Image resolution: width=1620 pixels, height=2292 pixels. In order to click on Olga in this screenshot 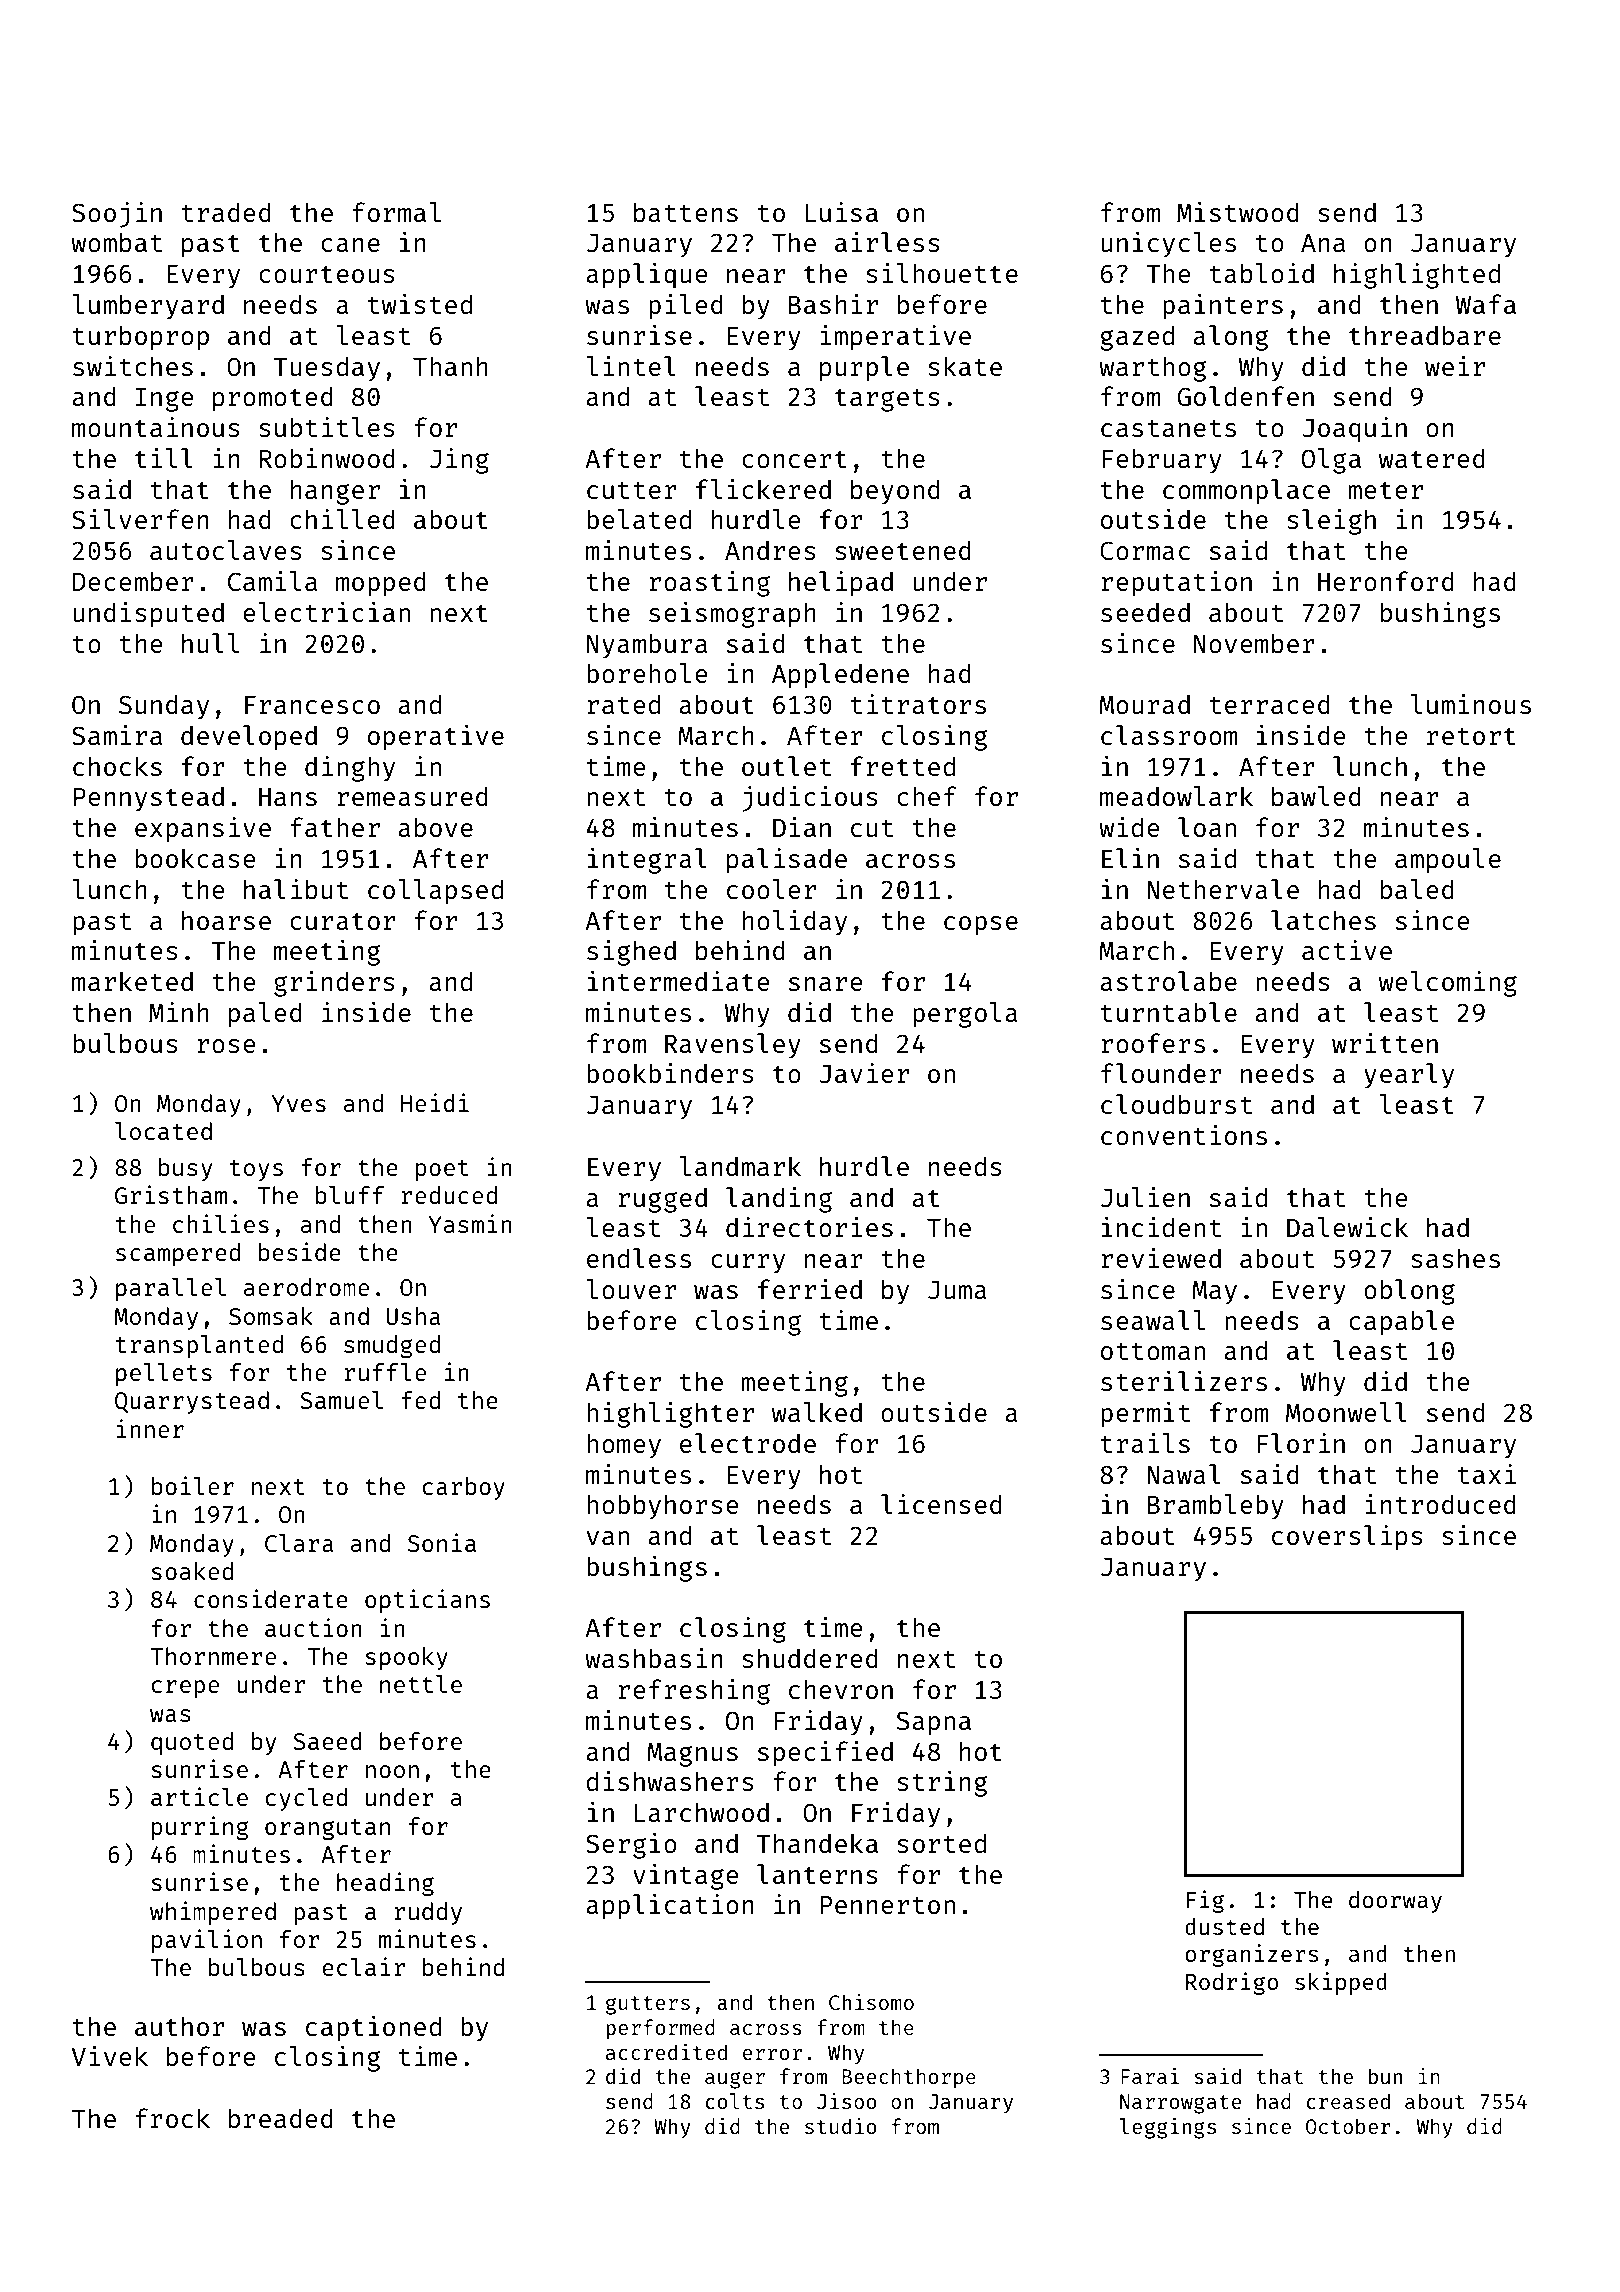, I will do `click(1331, 461)`.
